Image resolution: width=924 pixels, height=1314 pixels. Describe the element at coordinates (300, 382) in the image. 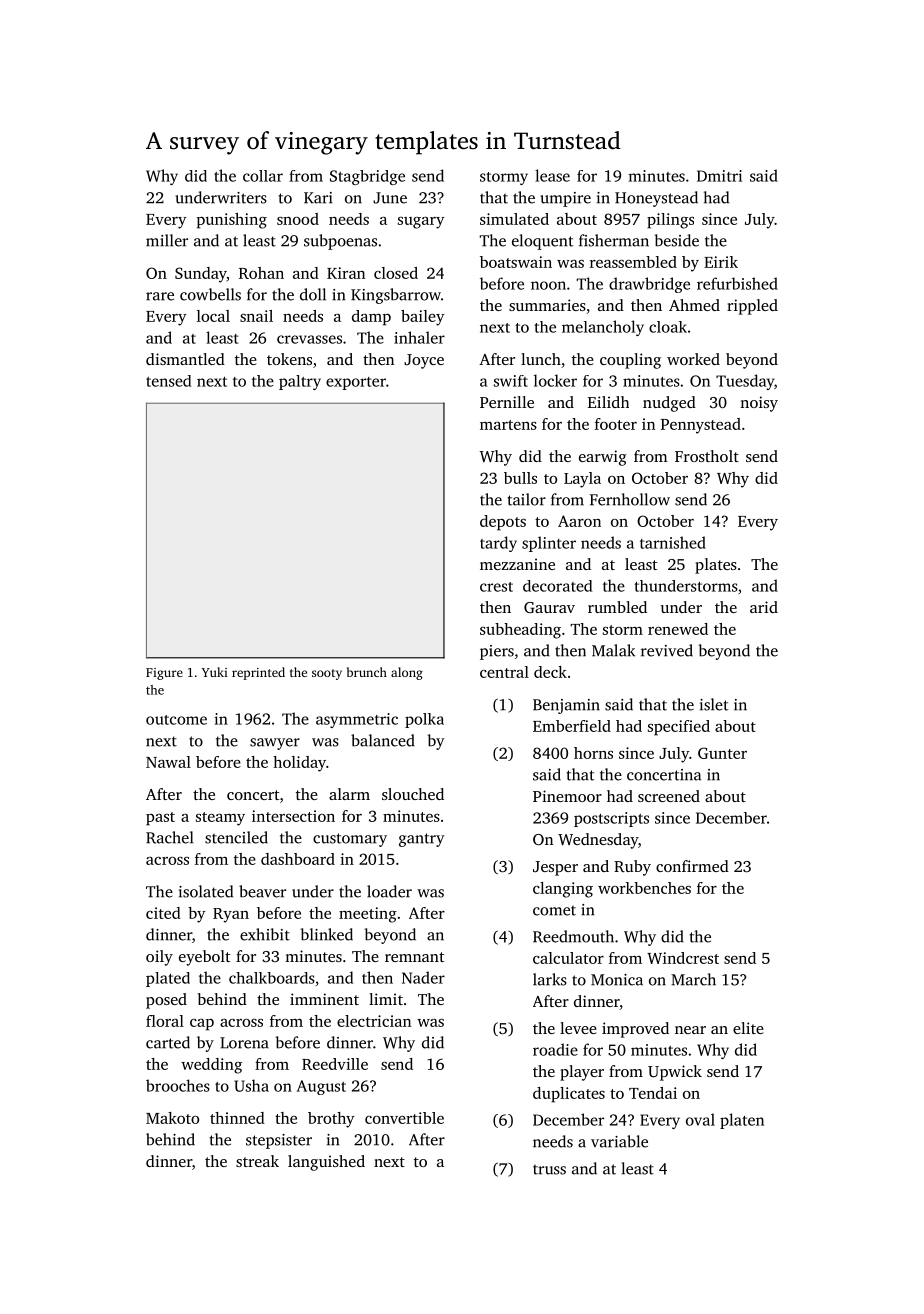

I see `paltry` at that location.
